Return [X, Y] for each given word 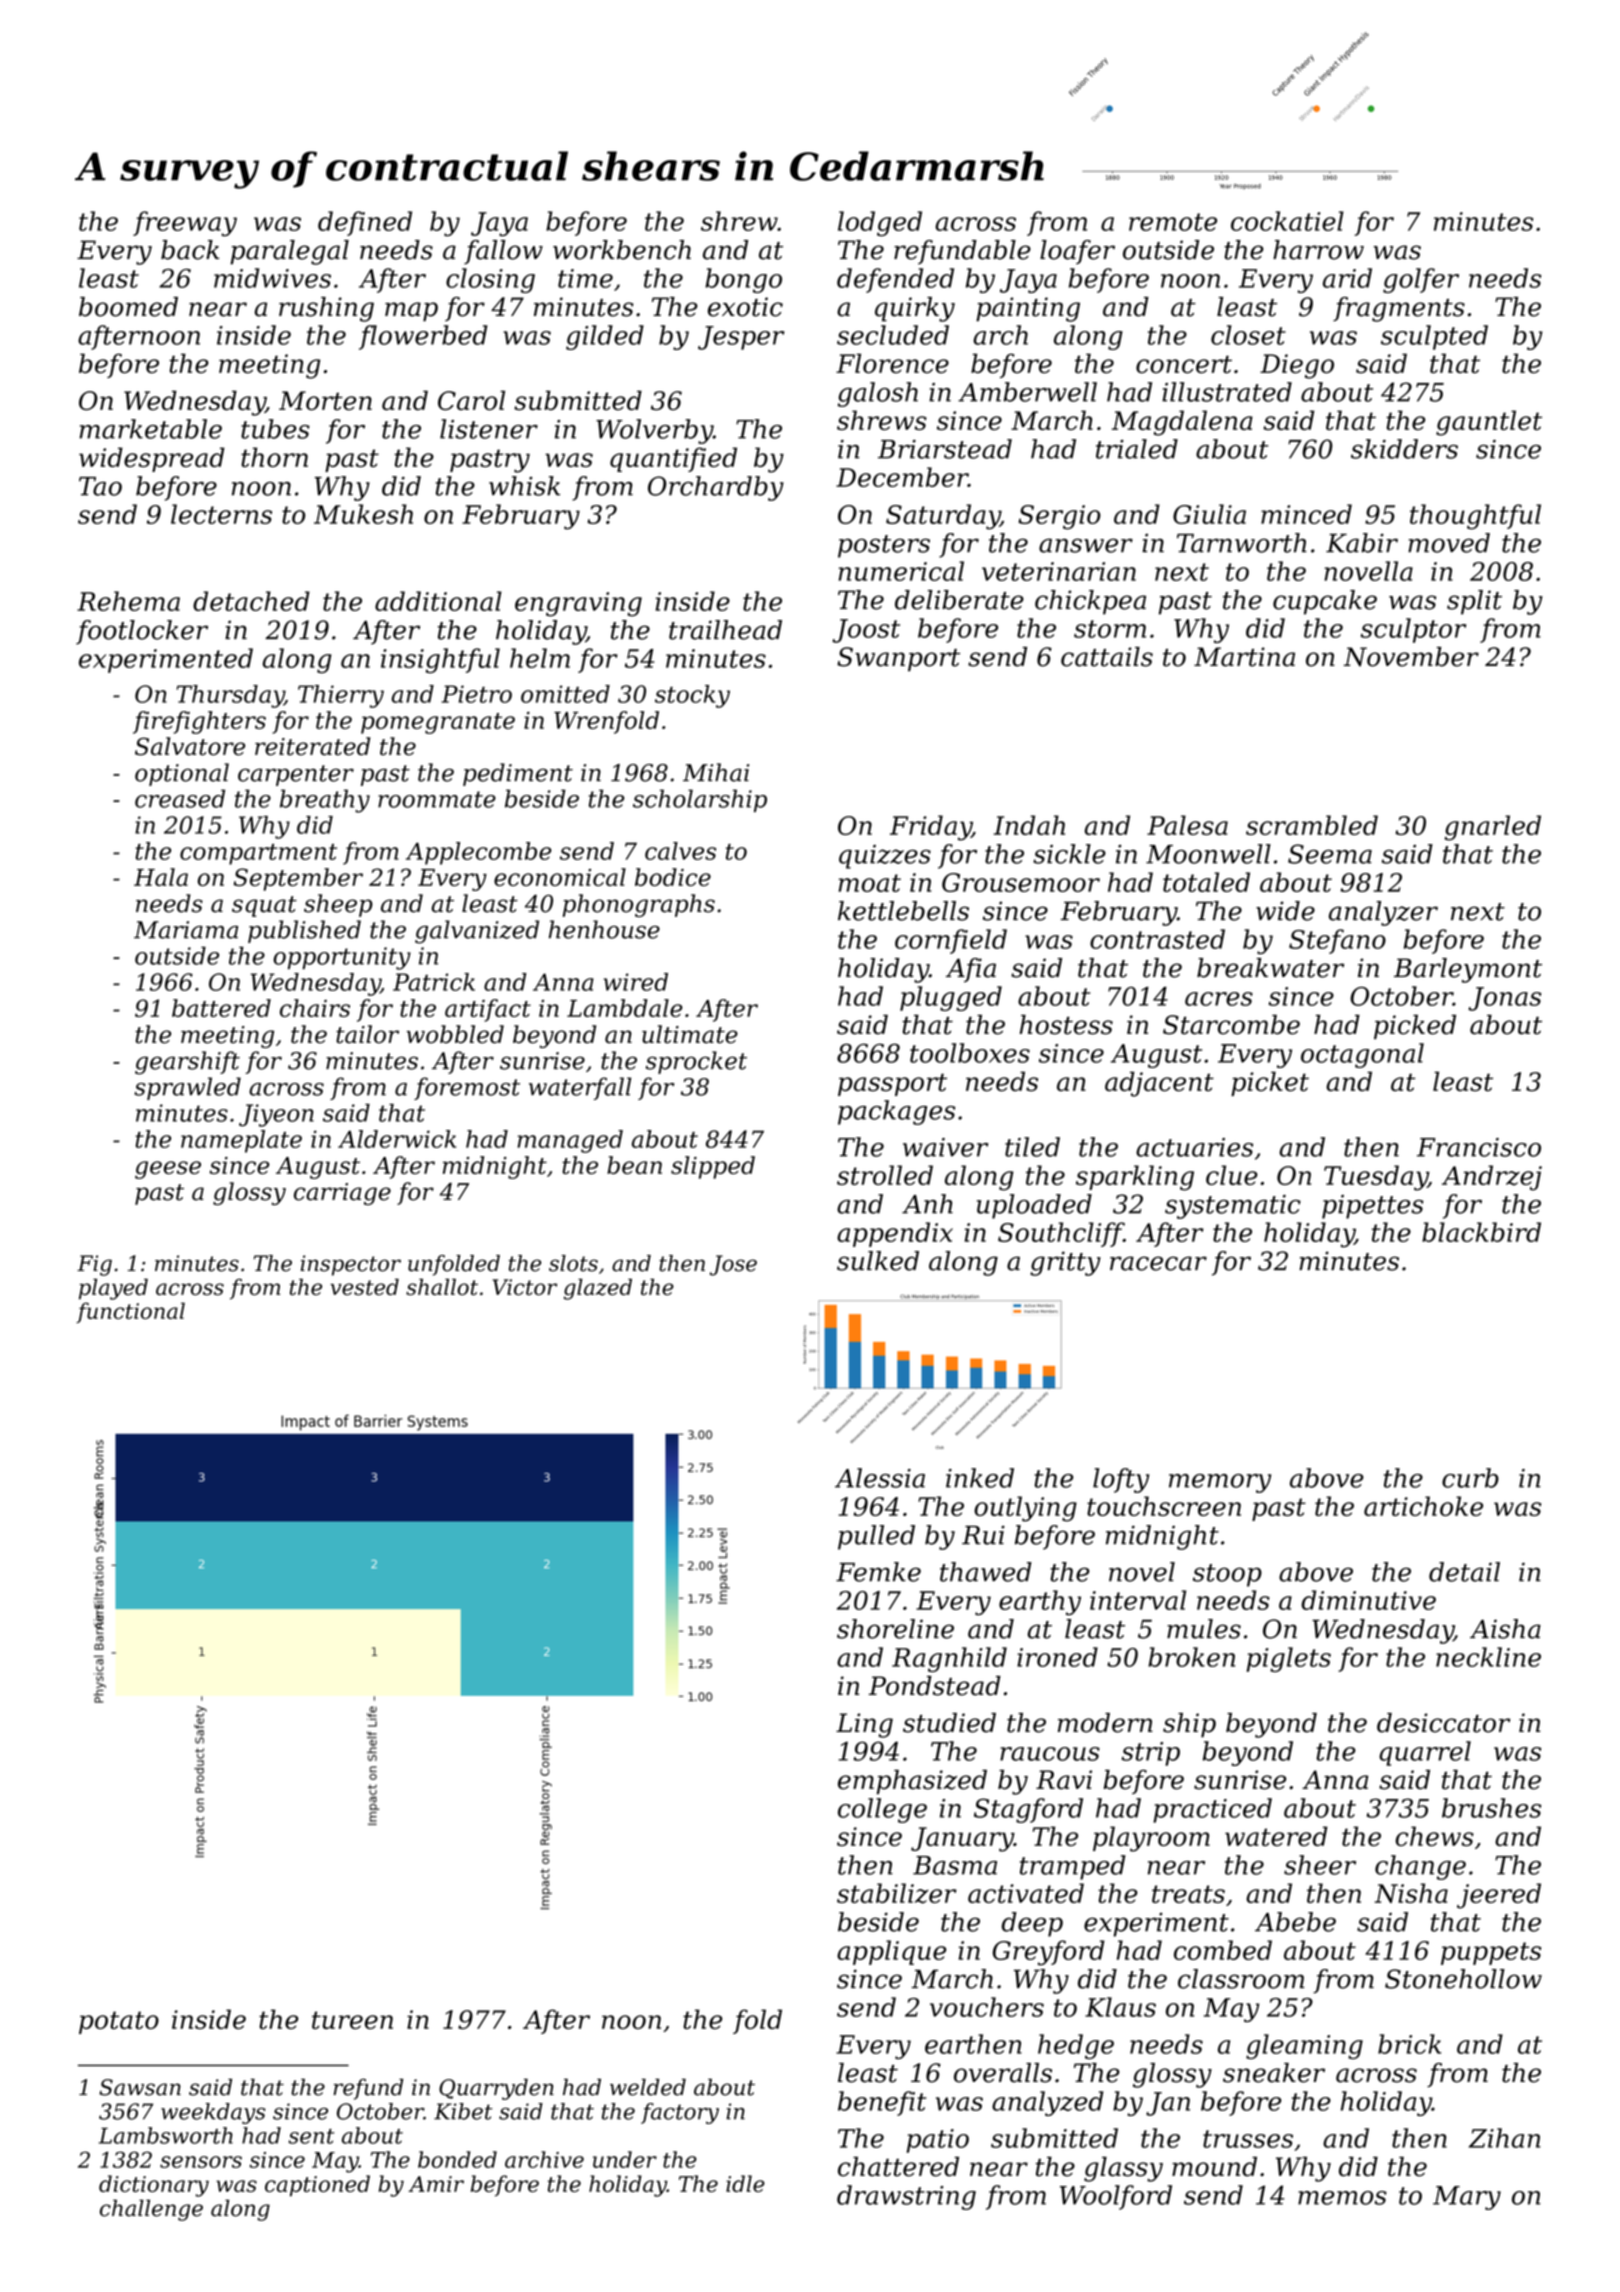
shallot [442, 1286]
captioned [317, 2186]
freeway [185, 223]
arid [1347, 278]
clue [1232, 1175]
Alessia [880, 1478]
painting [1028, 309]
